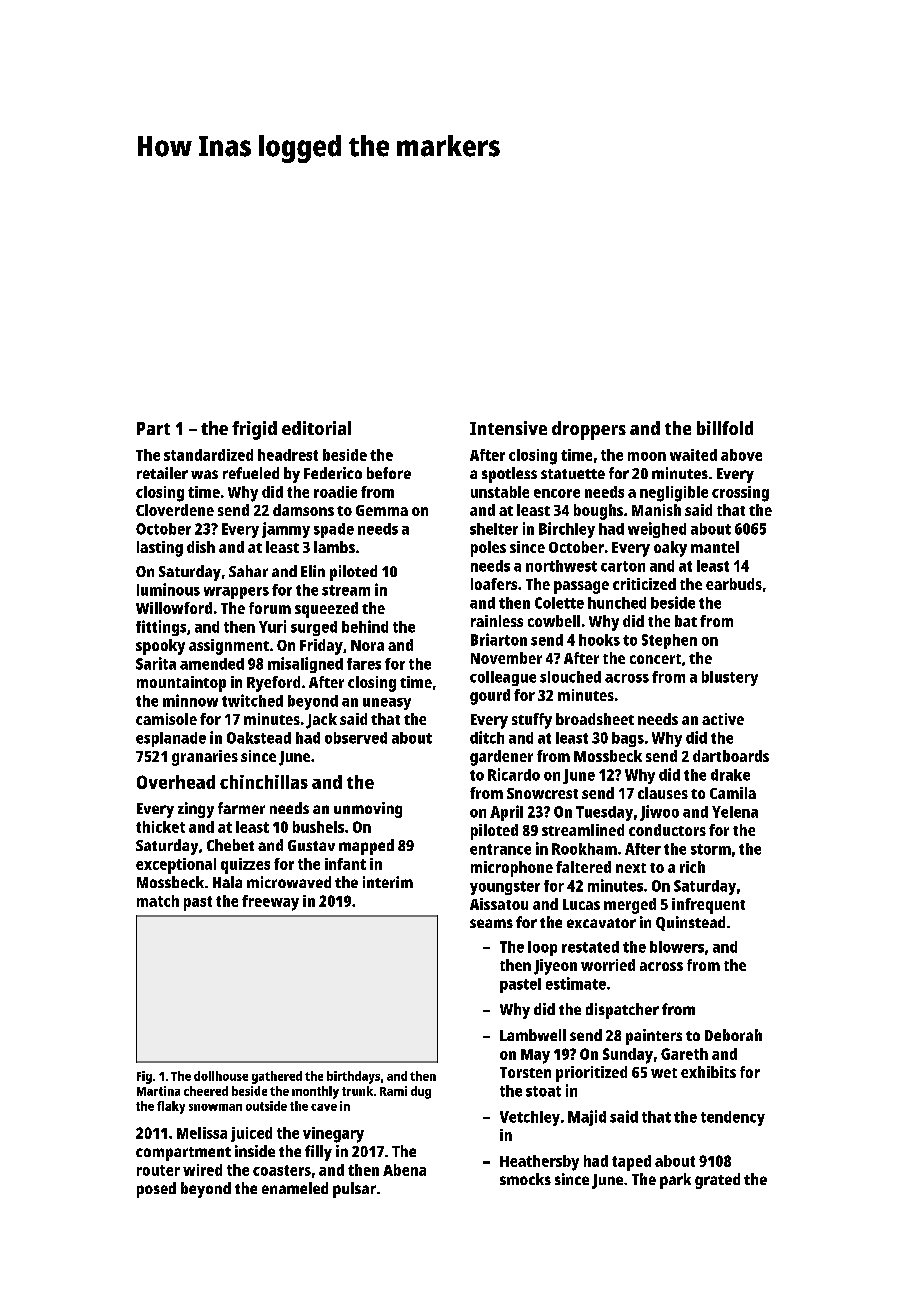  Describe the element at coordinates (508, 428) in the screenshot. I see `Intensive` at that location.
